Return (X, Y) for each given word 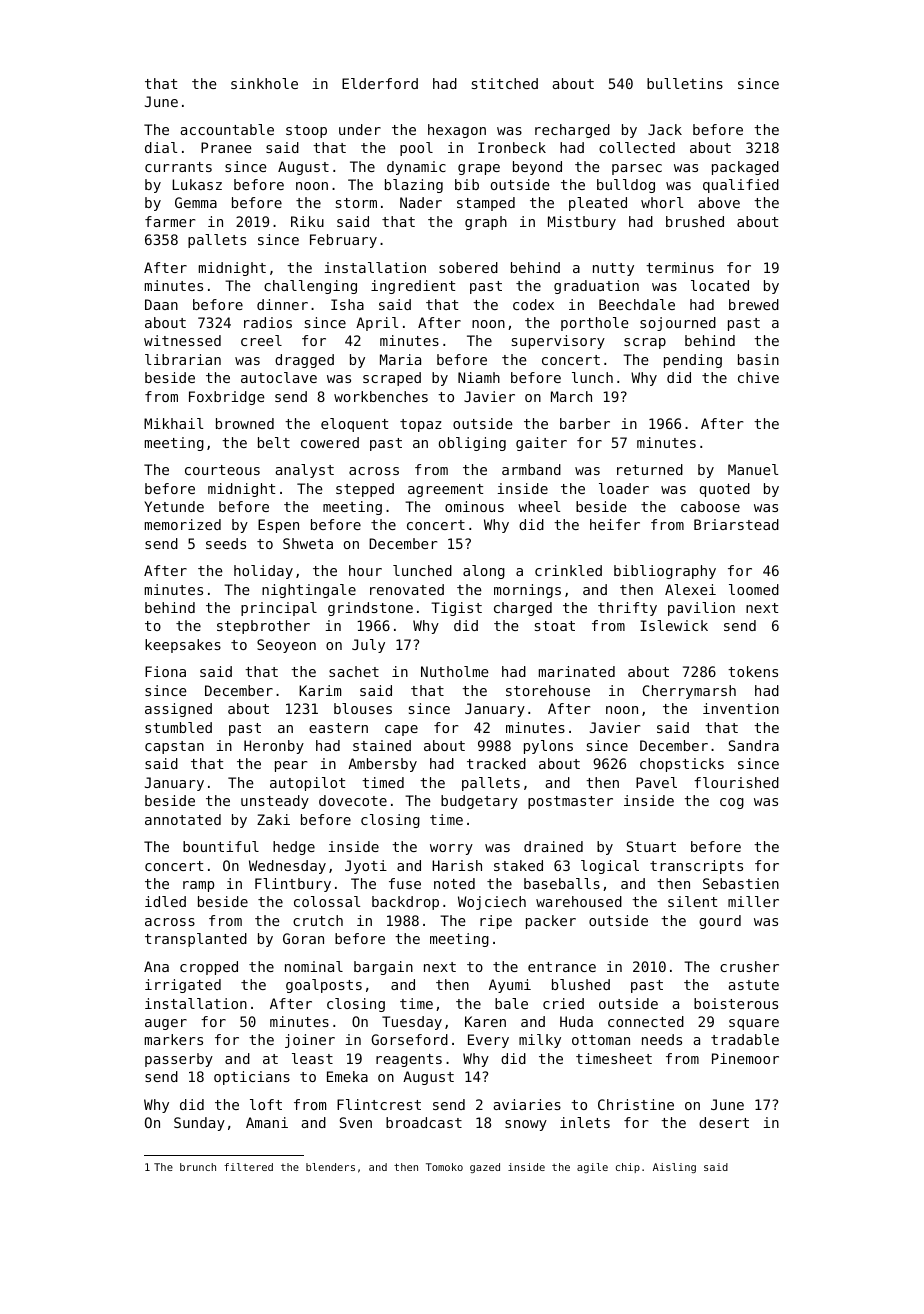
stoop (306, 131)
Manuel (753, 469)
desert (724, 1122)
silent (692, 901)
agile (592, 1168)
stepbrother (263, 627)
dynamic (416, 168)
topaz (421, 425)
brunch (198, 1167)
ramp (198, 886)
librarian (183, 359)
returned (650, 469)
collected (637, 147)
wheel (539, 506)
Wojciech (492, 903)
